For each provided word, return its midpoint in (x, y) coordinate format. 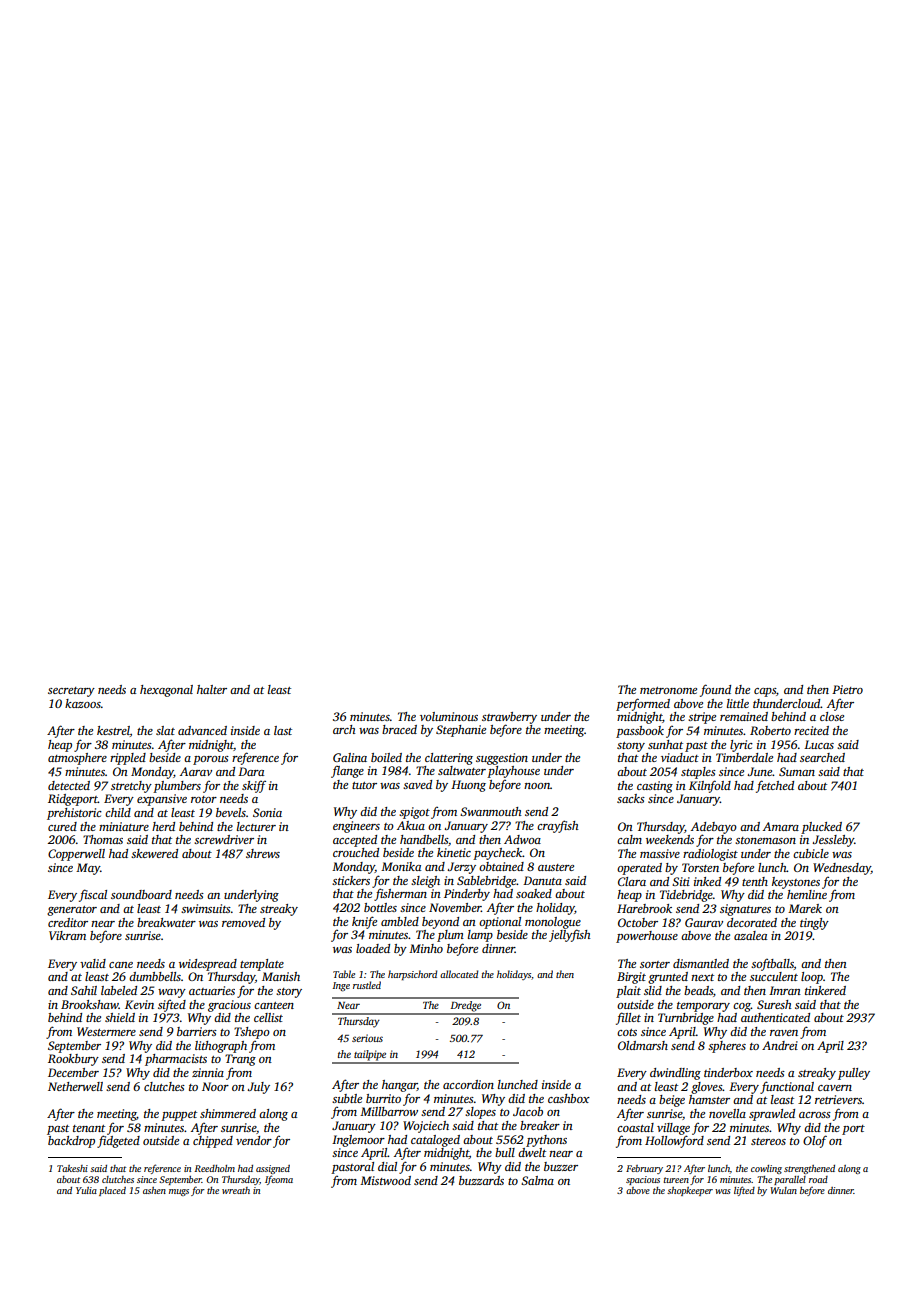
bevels (231, 812)
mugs (179, 1192)
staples (698, 773)
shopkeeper (690, 1191)
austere (556, 867)
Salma (537, 1180)
